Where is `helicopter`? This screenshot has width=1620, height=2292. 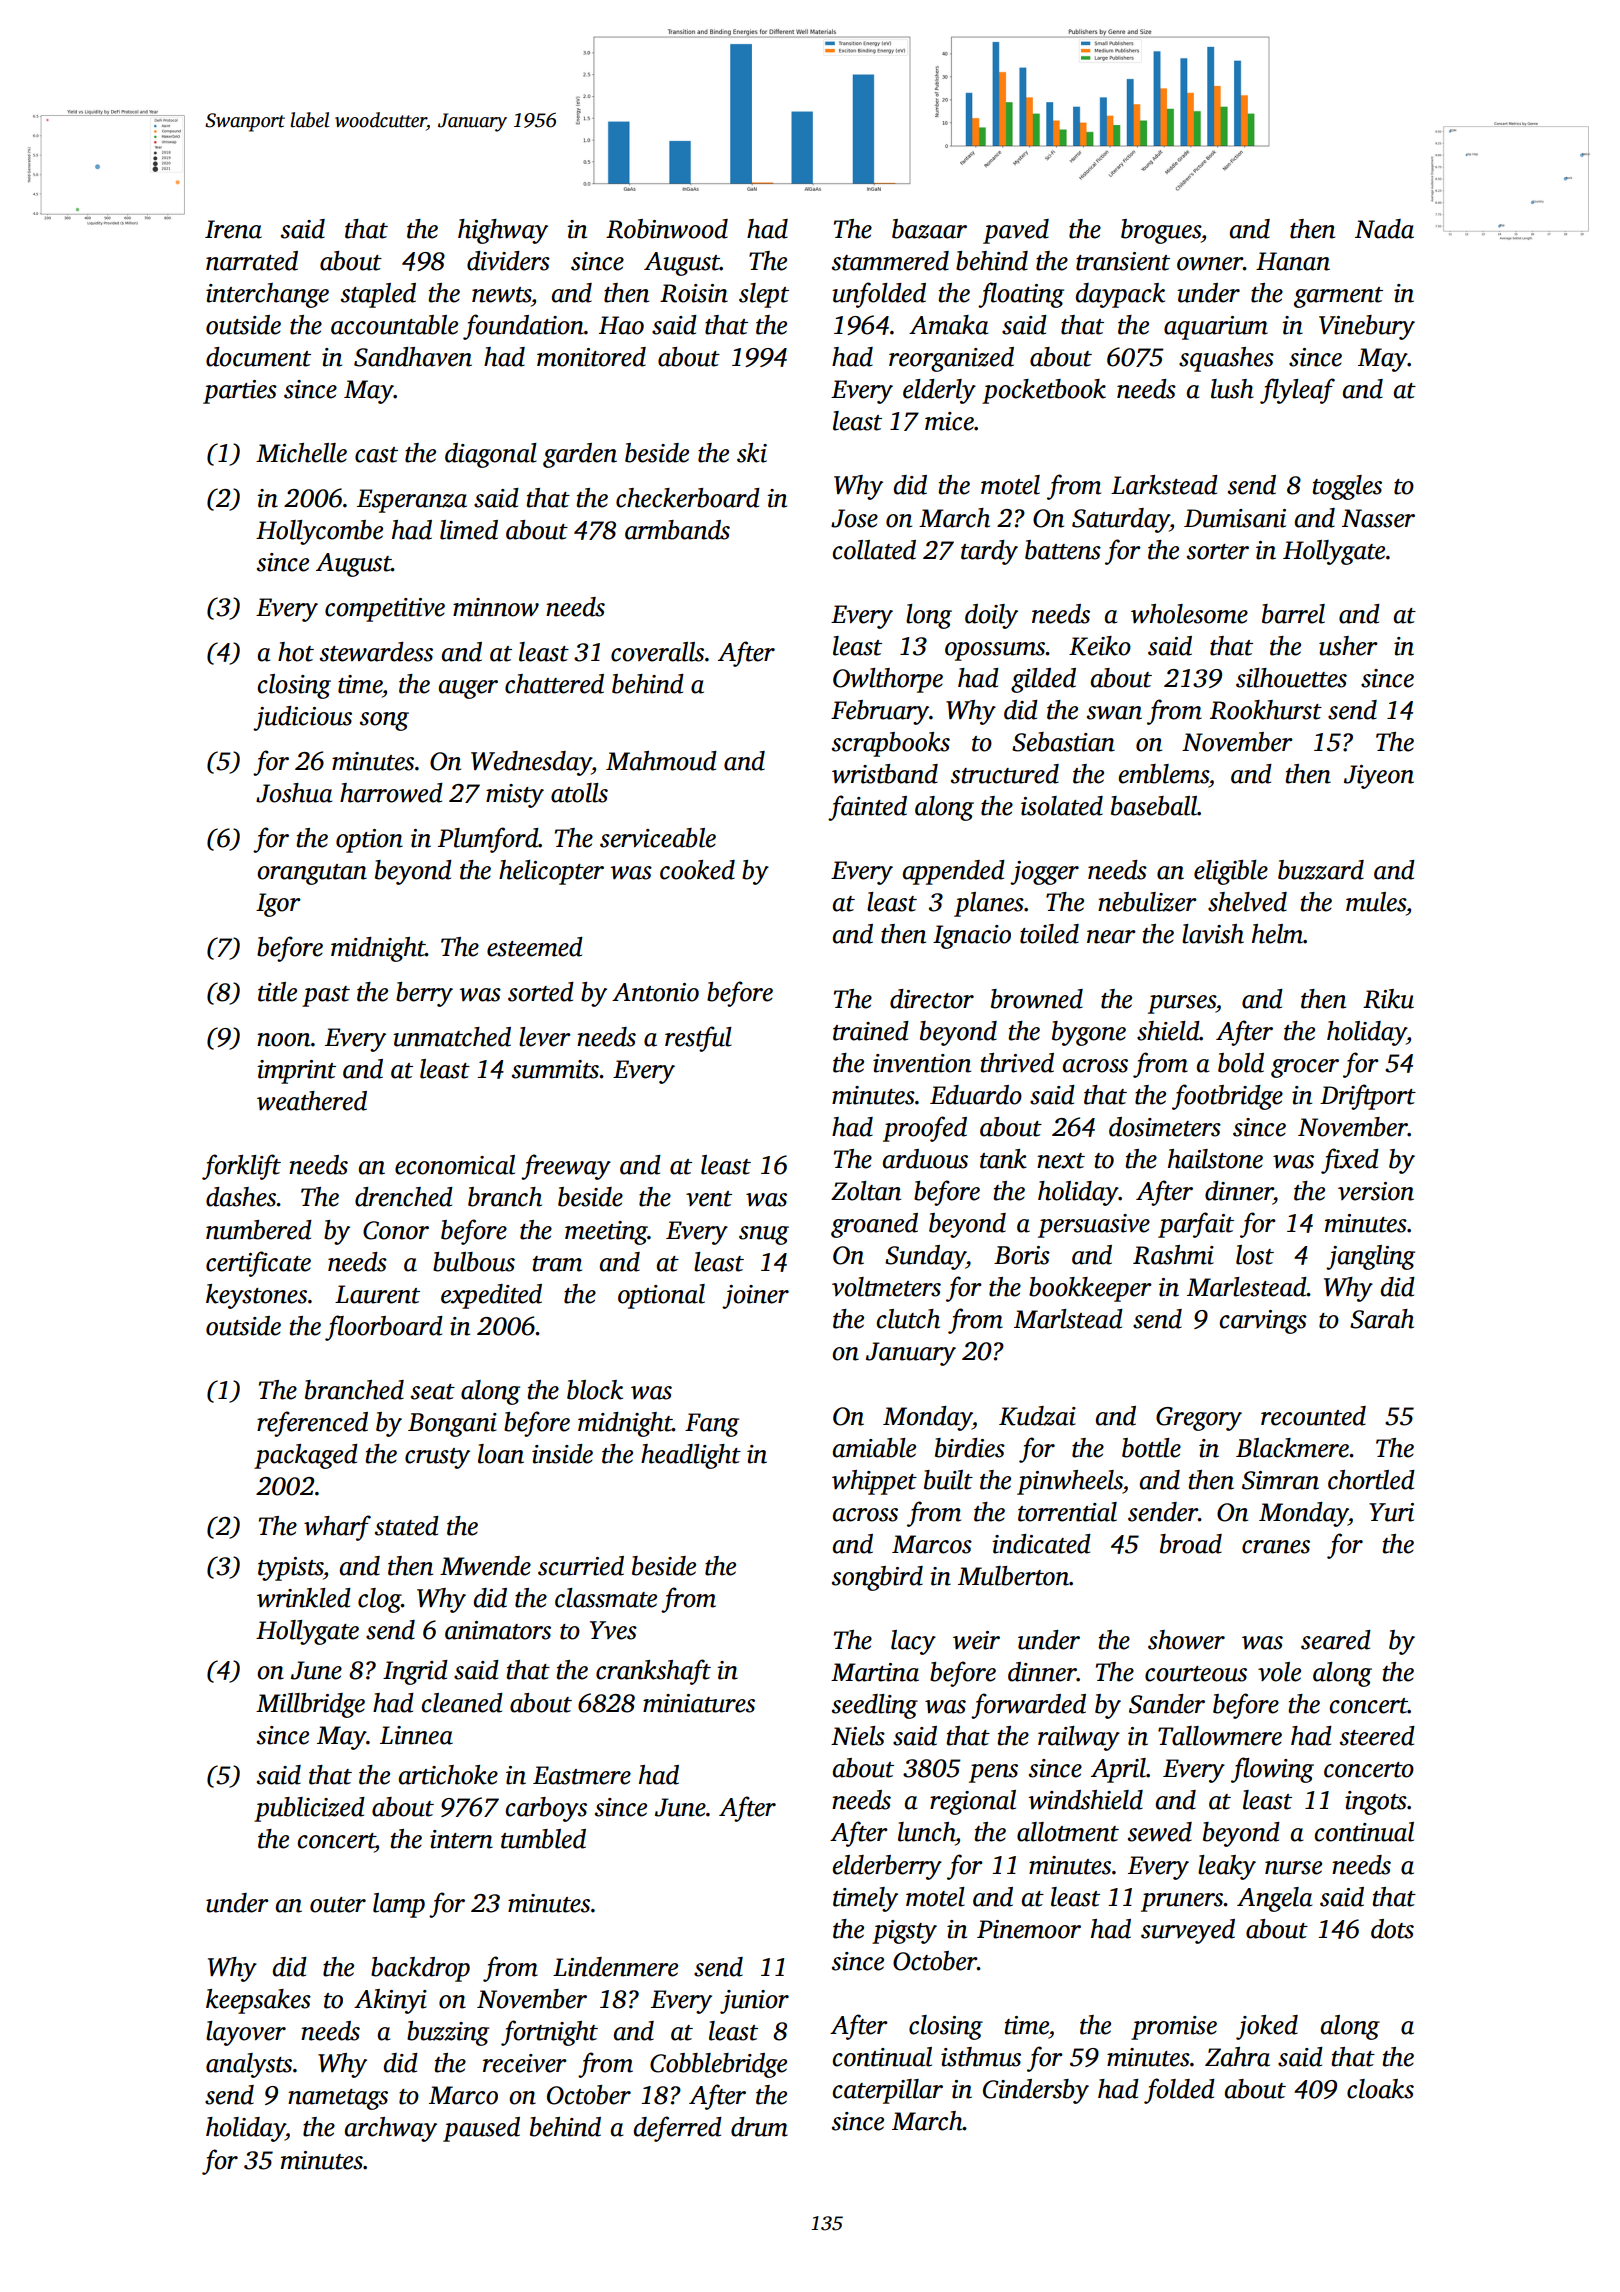 helicopter is located at coordinates (551, 872).
